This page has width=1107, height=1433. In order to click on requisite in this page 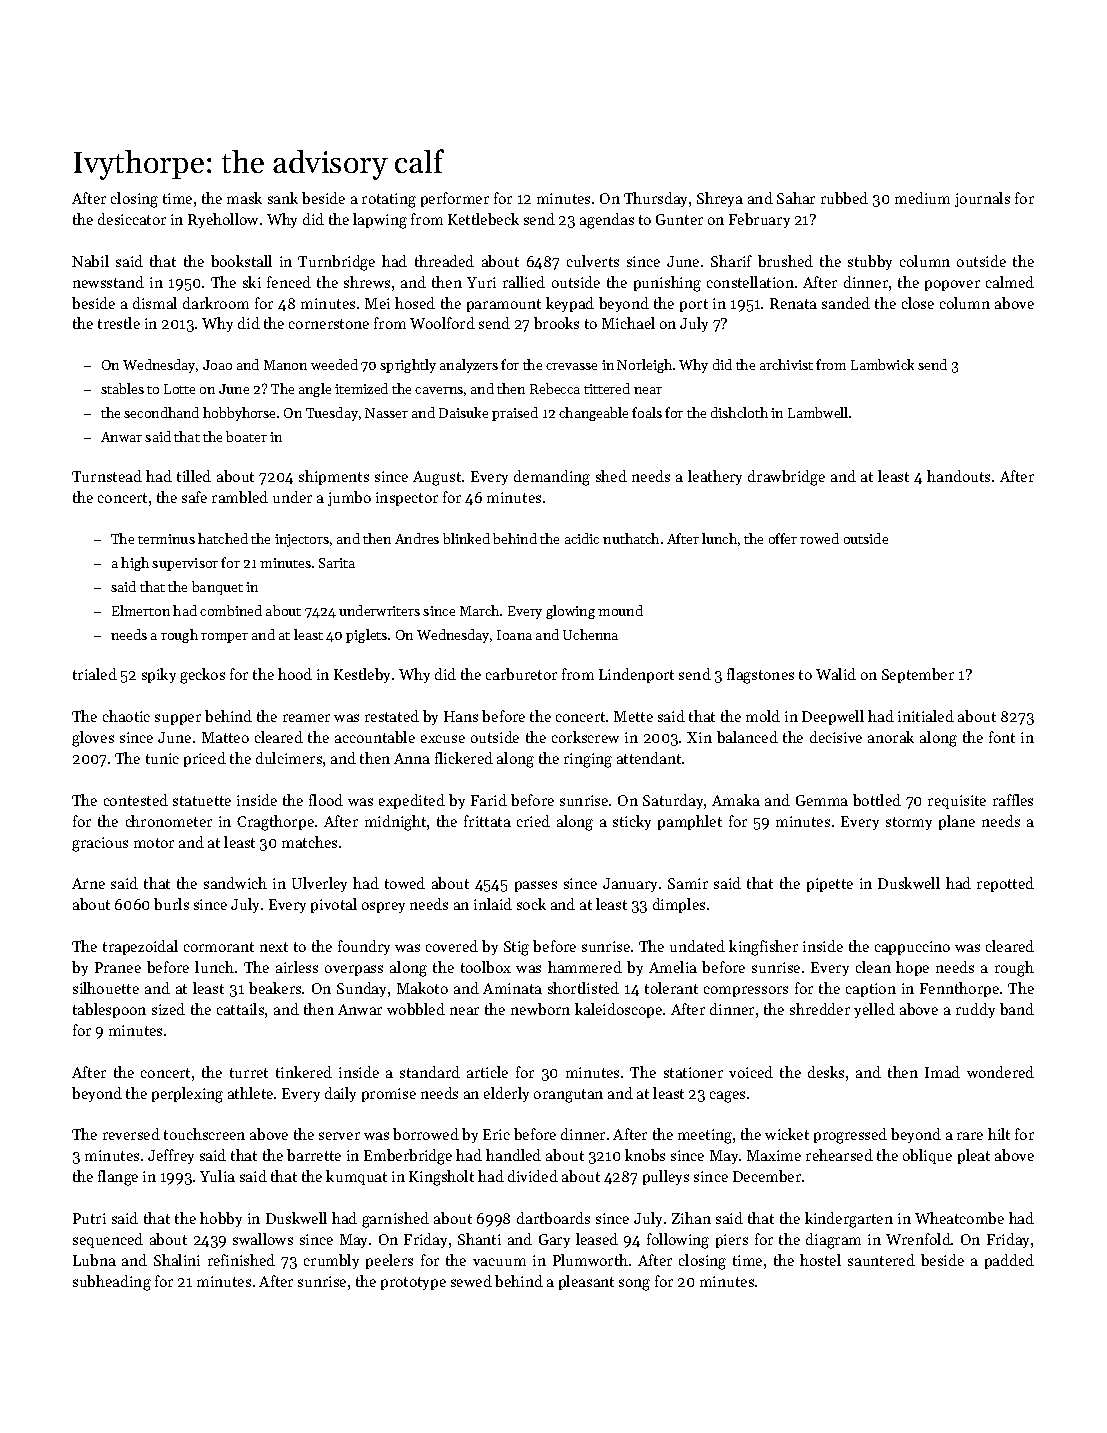, I will do `click(957, 802)`.
